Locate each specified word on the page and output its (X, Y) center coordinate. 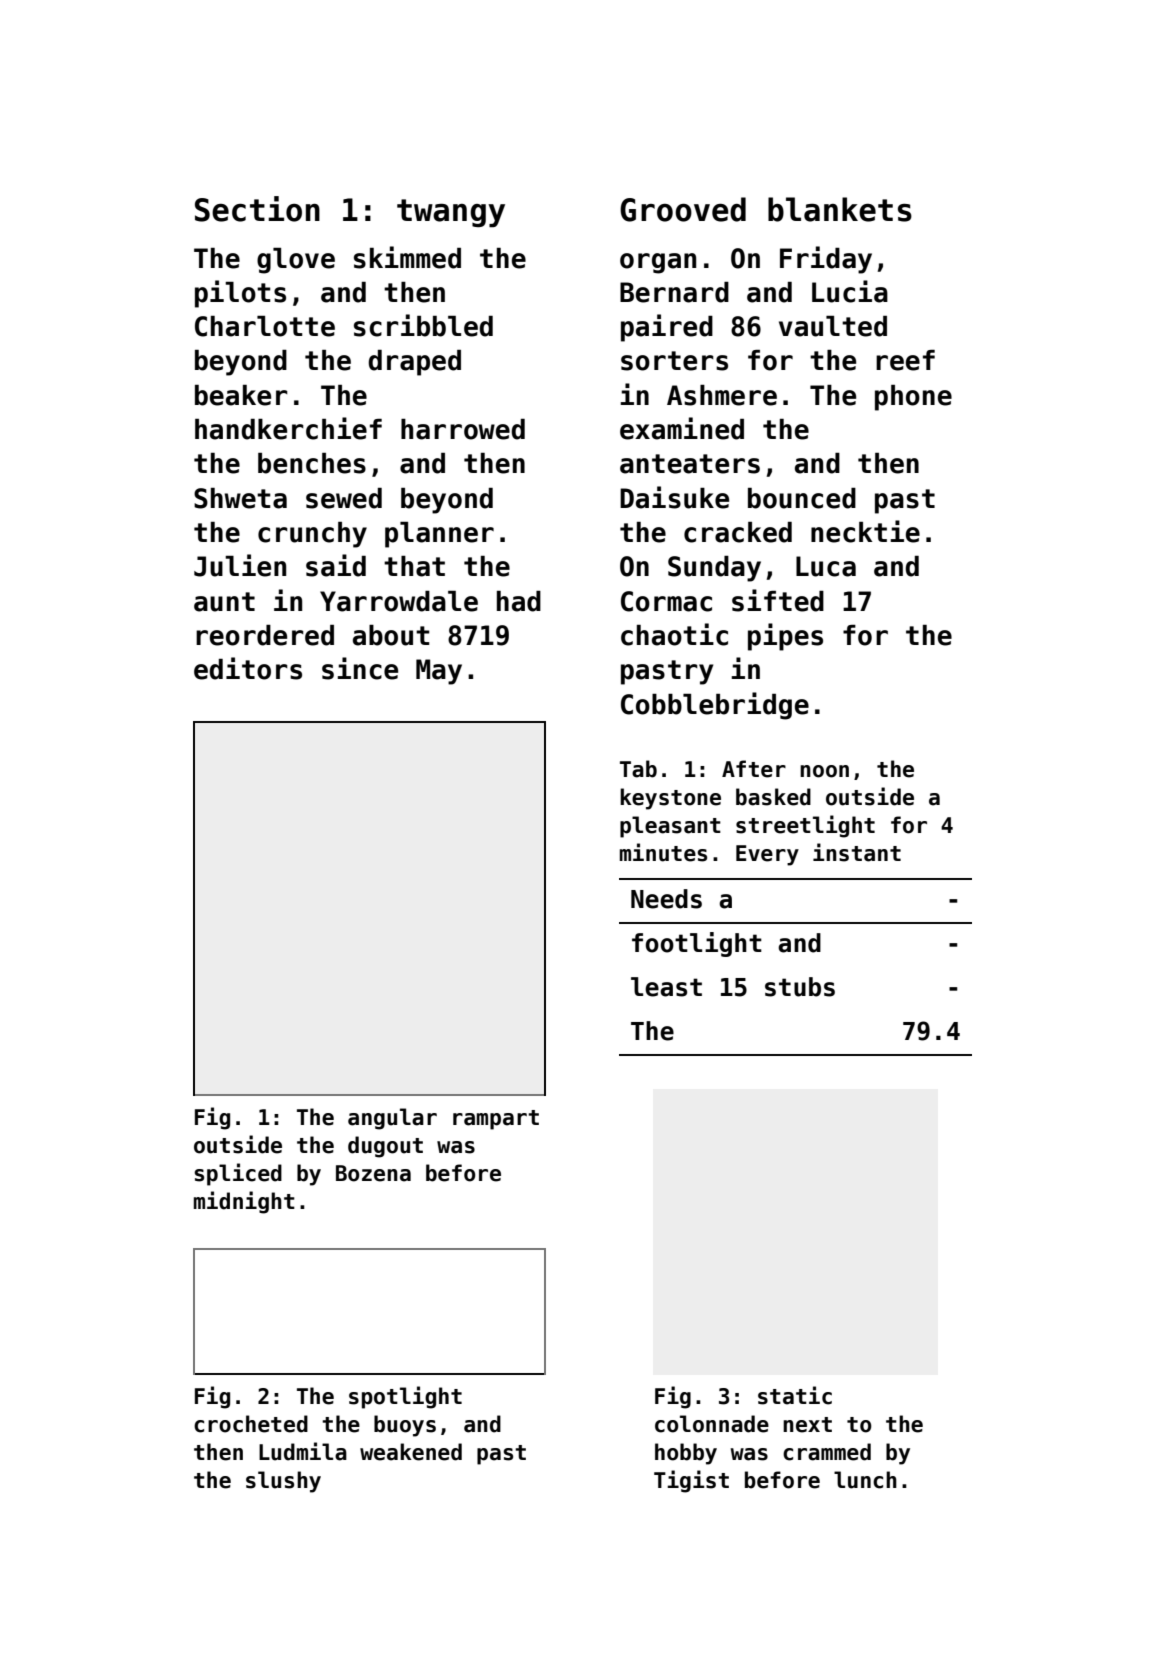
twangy (451, 213)
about (391, 635)
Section (257, 209)
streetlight (805, 826)
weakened (411, 1452)
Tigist (691, 1481)
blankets (840, 209)
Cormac (666, 601)
